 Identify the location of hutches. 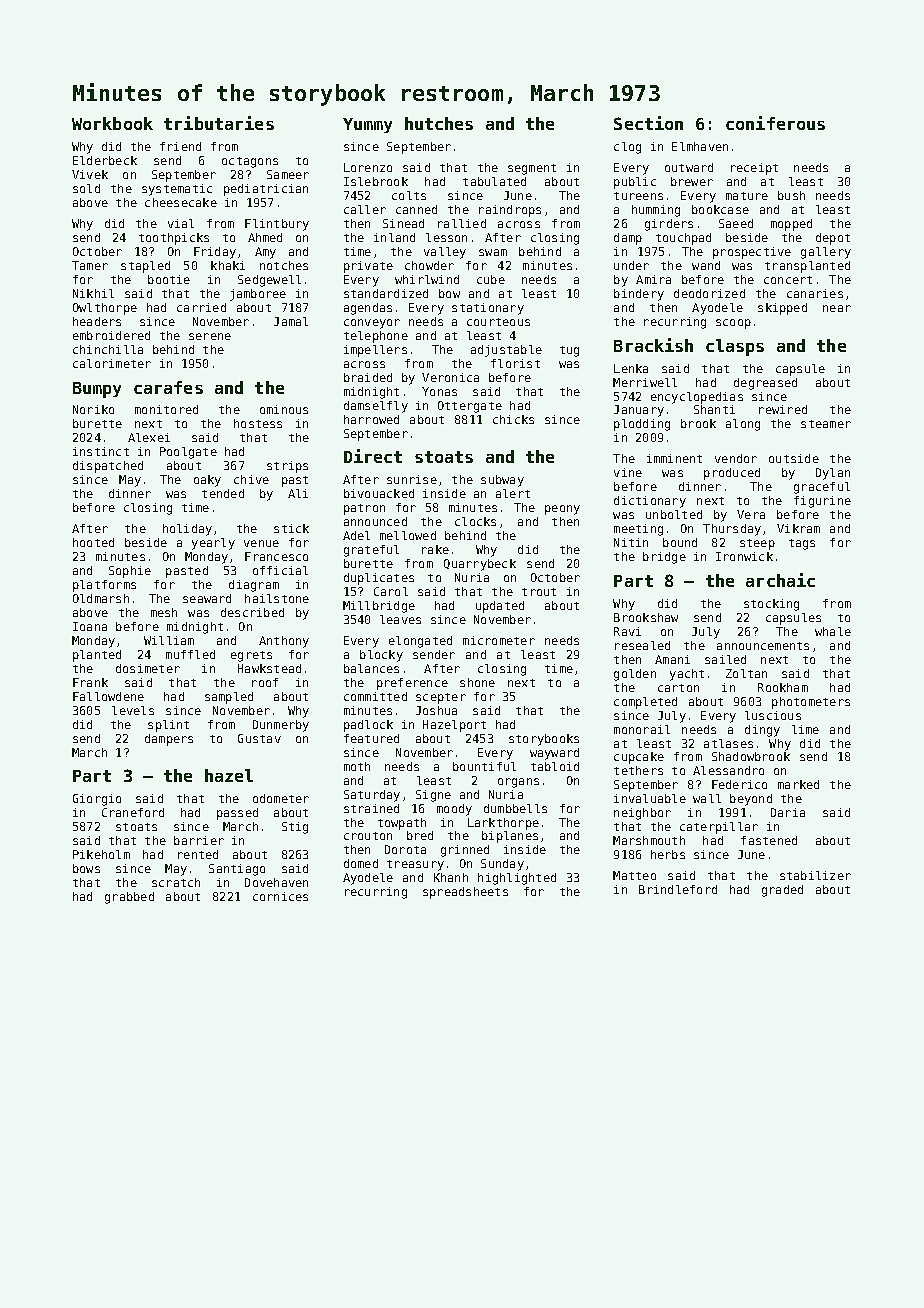
(439, 123).
